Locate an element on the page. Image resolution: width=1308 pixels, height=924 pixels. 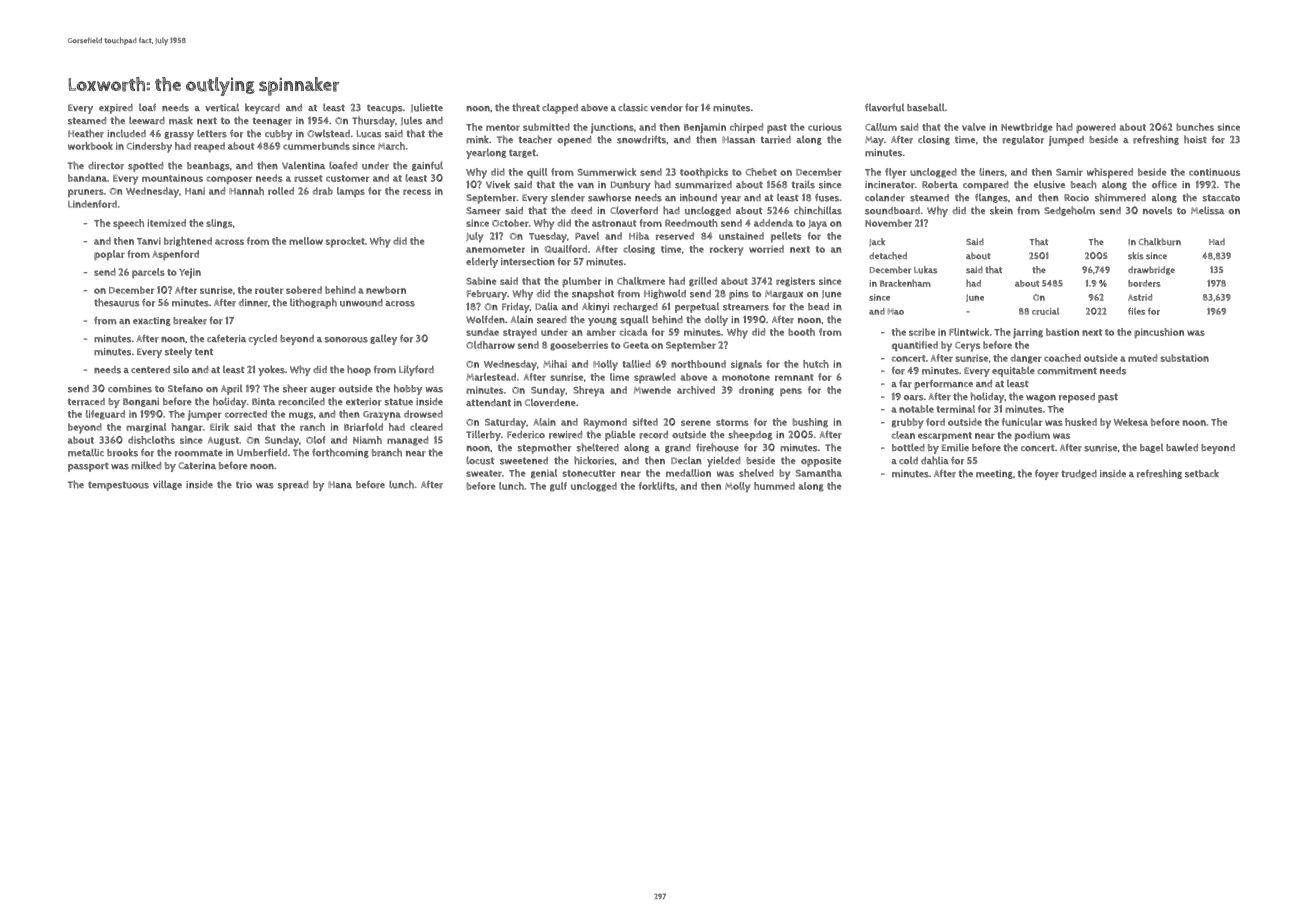
Jack is located at coordinates (877, 242).
